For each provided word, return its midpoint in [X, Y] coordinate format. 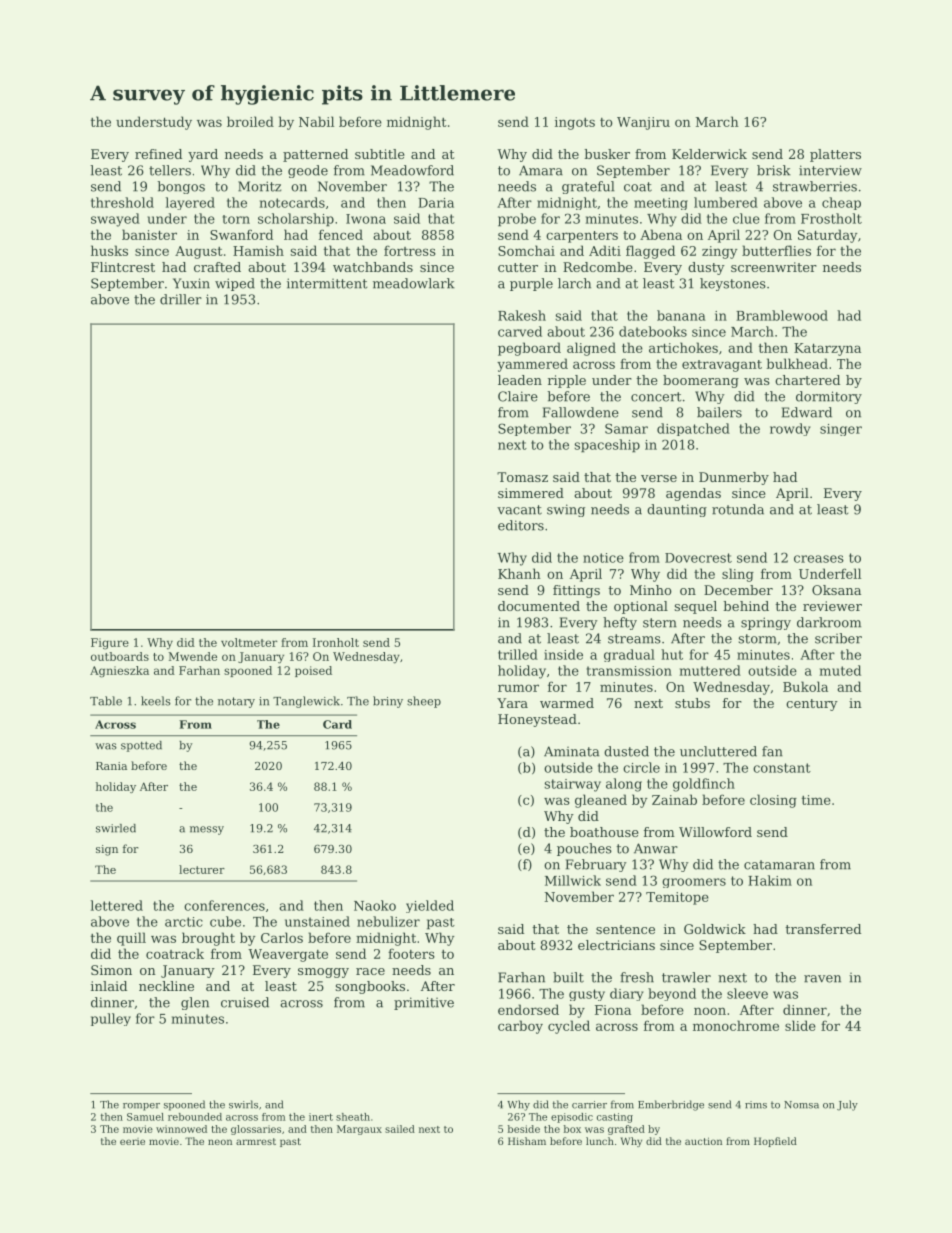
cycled [569, 1027]
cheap [841, 203]
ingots [575, 123]
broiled [250, 121]
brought [208, 939]
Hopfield [775, 1142]
